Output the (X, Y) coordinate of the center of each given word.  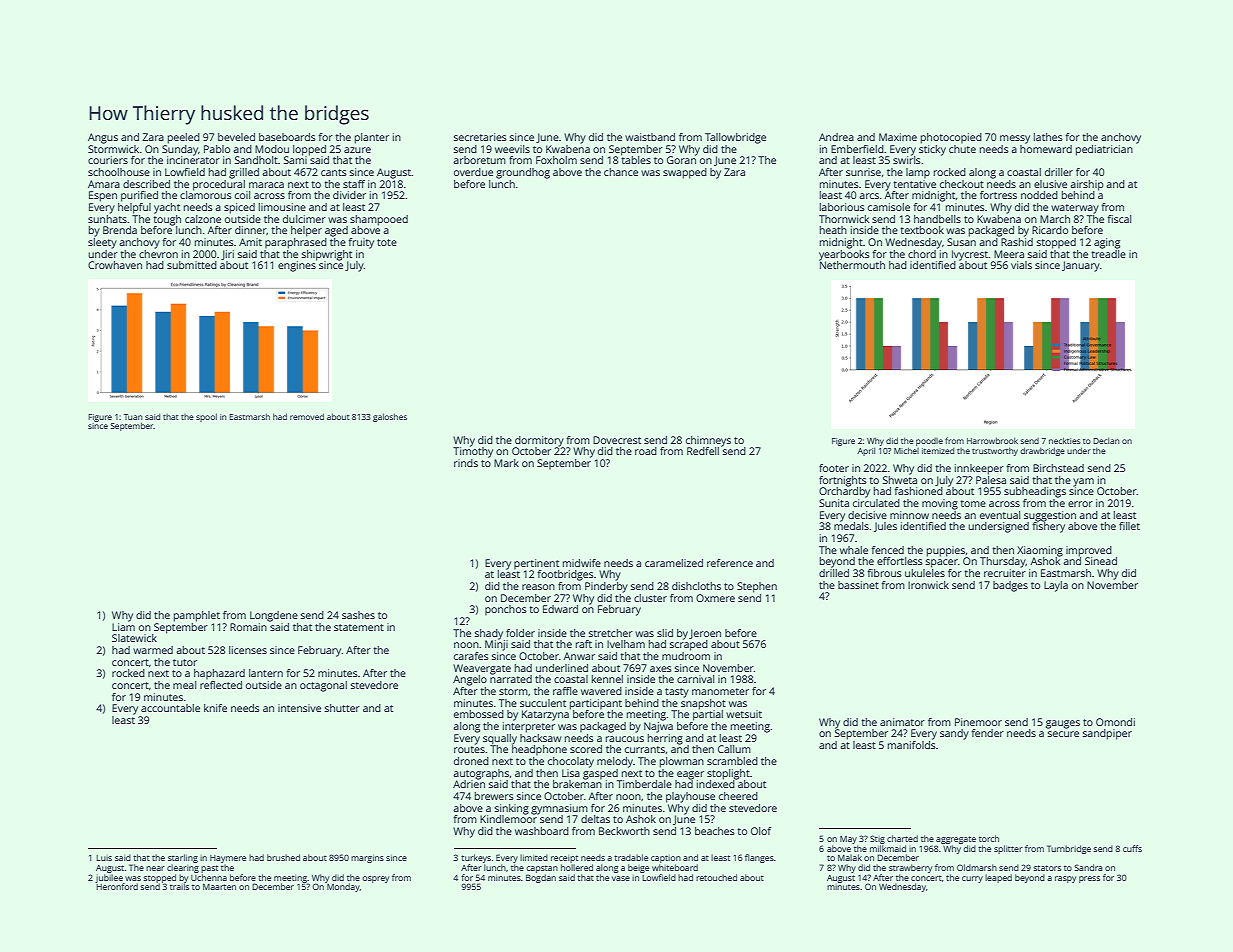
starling (183, 858)
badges (1010, 586)
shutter (342, 708)
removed (307, 416)
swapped (685, 173)
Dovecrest (617, 440)
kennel (607, 679)
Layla (1056, 586)
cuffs (1132, 848)
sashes (358, 615)
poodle (929, 442)
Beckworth (624, 831)
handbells (937, 219)
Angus (103, 138)
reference (730, 563)
